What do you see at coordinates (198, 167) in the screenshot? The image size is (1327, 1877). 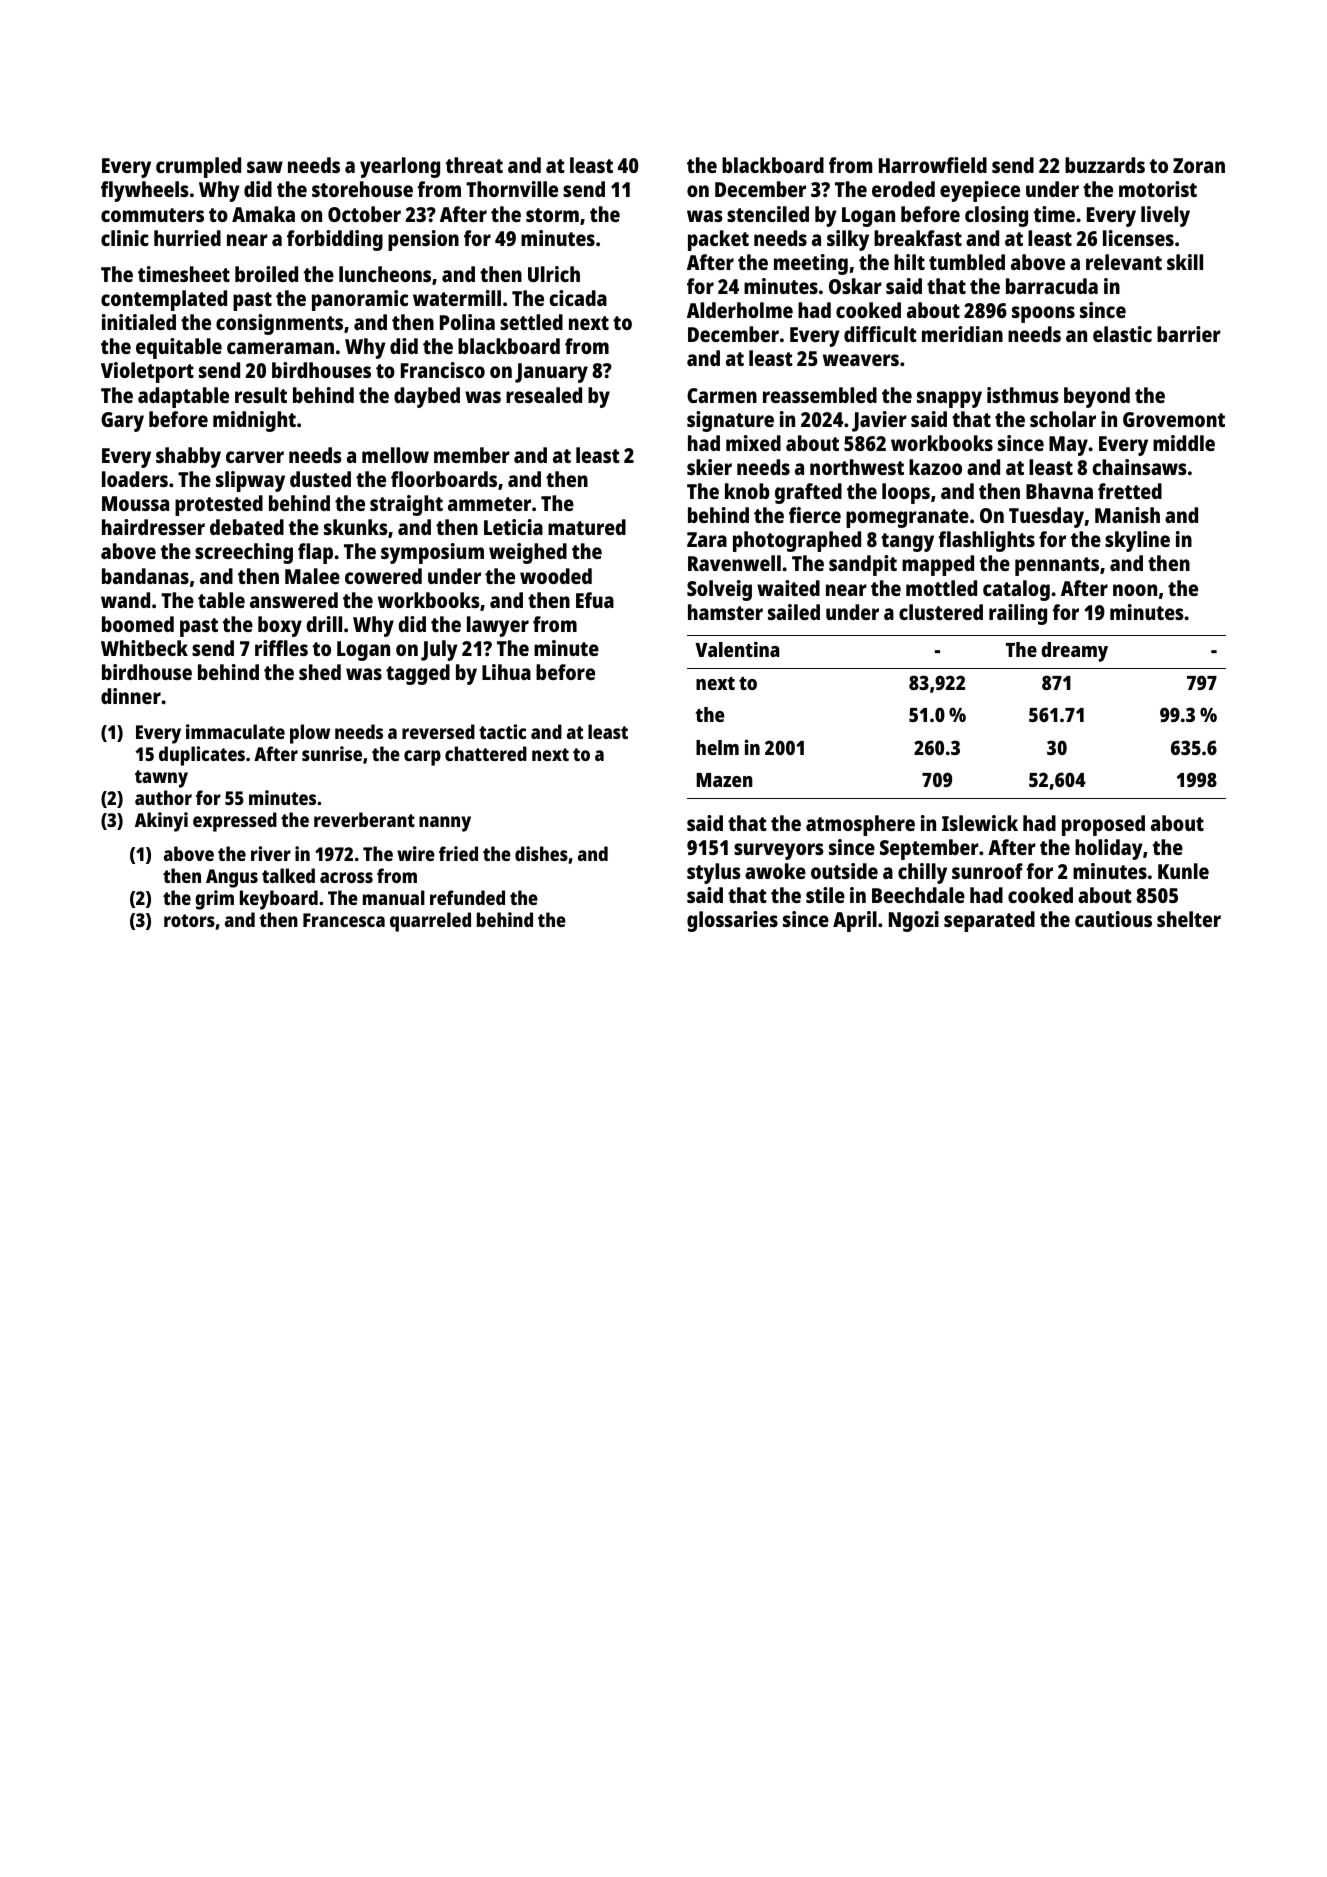 I see `crumpled` at bounding box center [198, 167].
